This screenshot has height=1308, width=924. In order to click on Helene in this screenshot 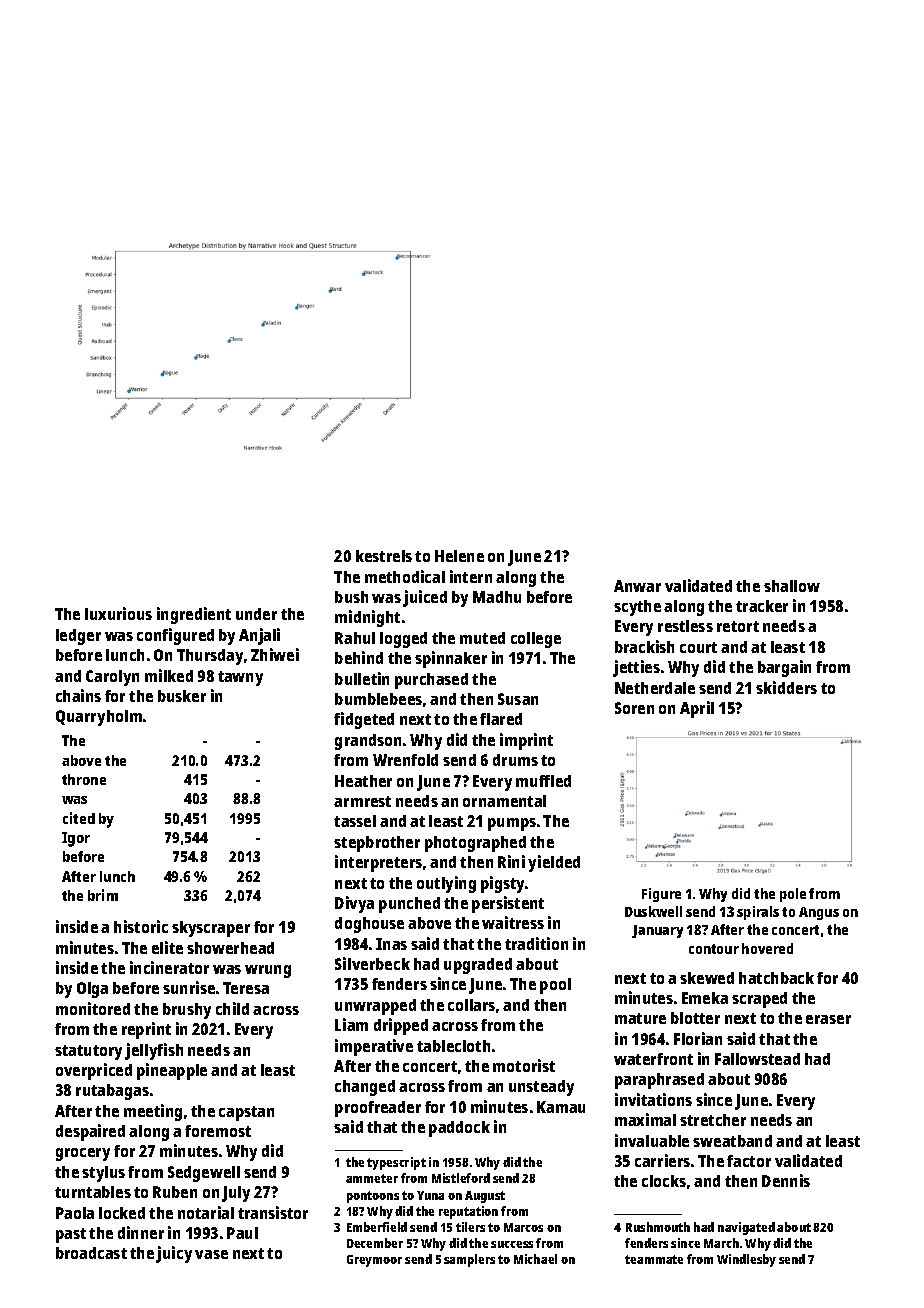, I will do `click(459, 556)`.
